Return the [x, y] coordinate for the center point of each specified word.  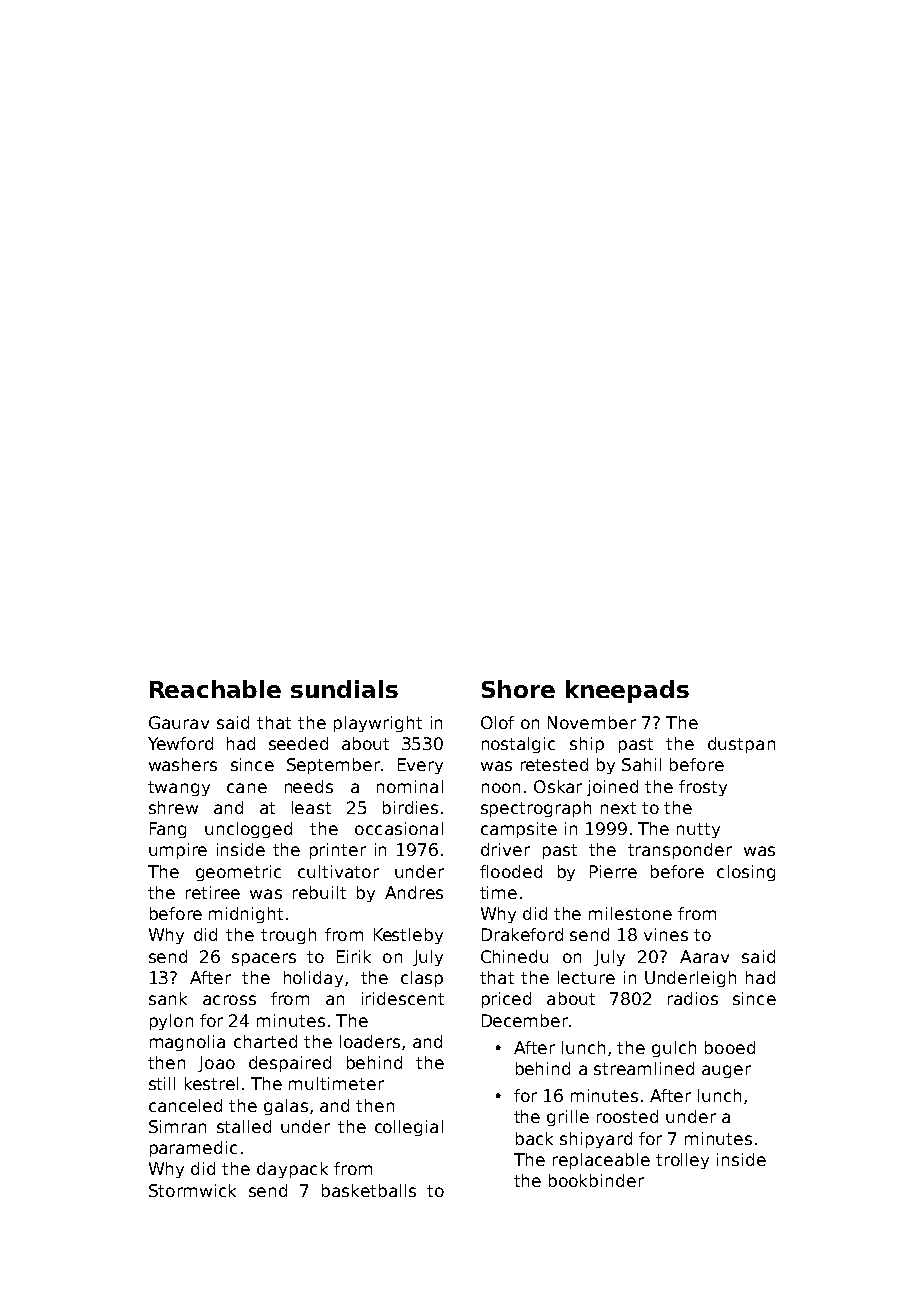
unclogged [248, 830]
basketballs [369, 1190]
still [162, 1083]
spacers [264, 959]
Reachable [215, 689]
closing [746, 873]
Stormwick [192, 1190]
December [525, 1020]
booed [730, 1047]
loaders [370, 1041]
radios [693, 998]
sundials [344, 689]
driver [505, 849]
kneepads [627, 691]
